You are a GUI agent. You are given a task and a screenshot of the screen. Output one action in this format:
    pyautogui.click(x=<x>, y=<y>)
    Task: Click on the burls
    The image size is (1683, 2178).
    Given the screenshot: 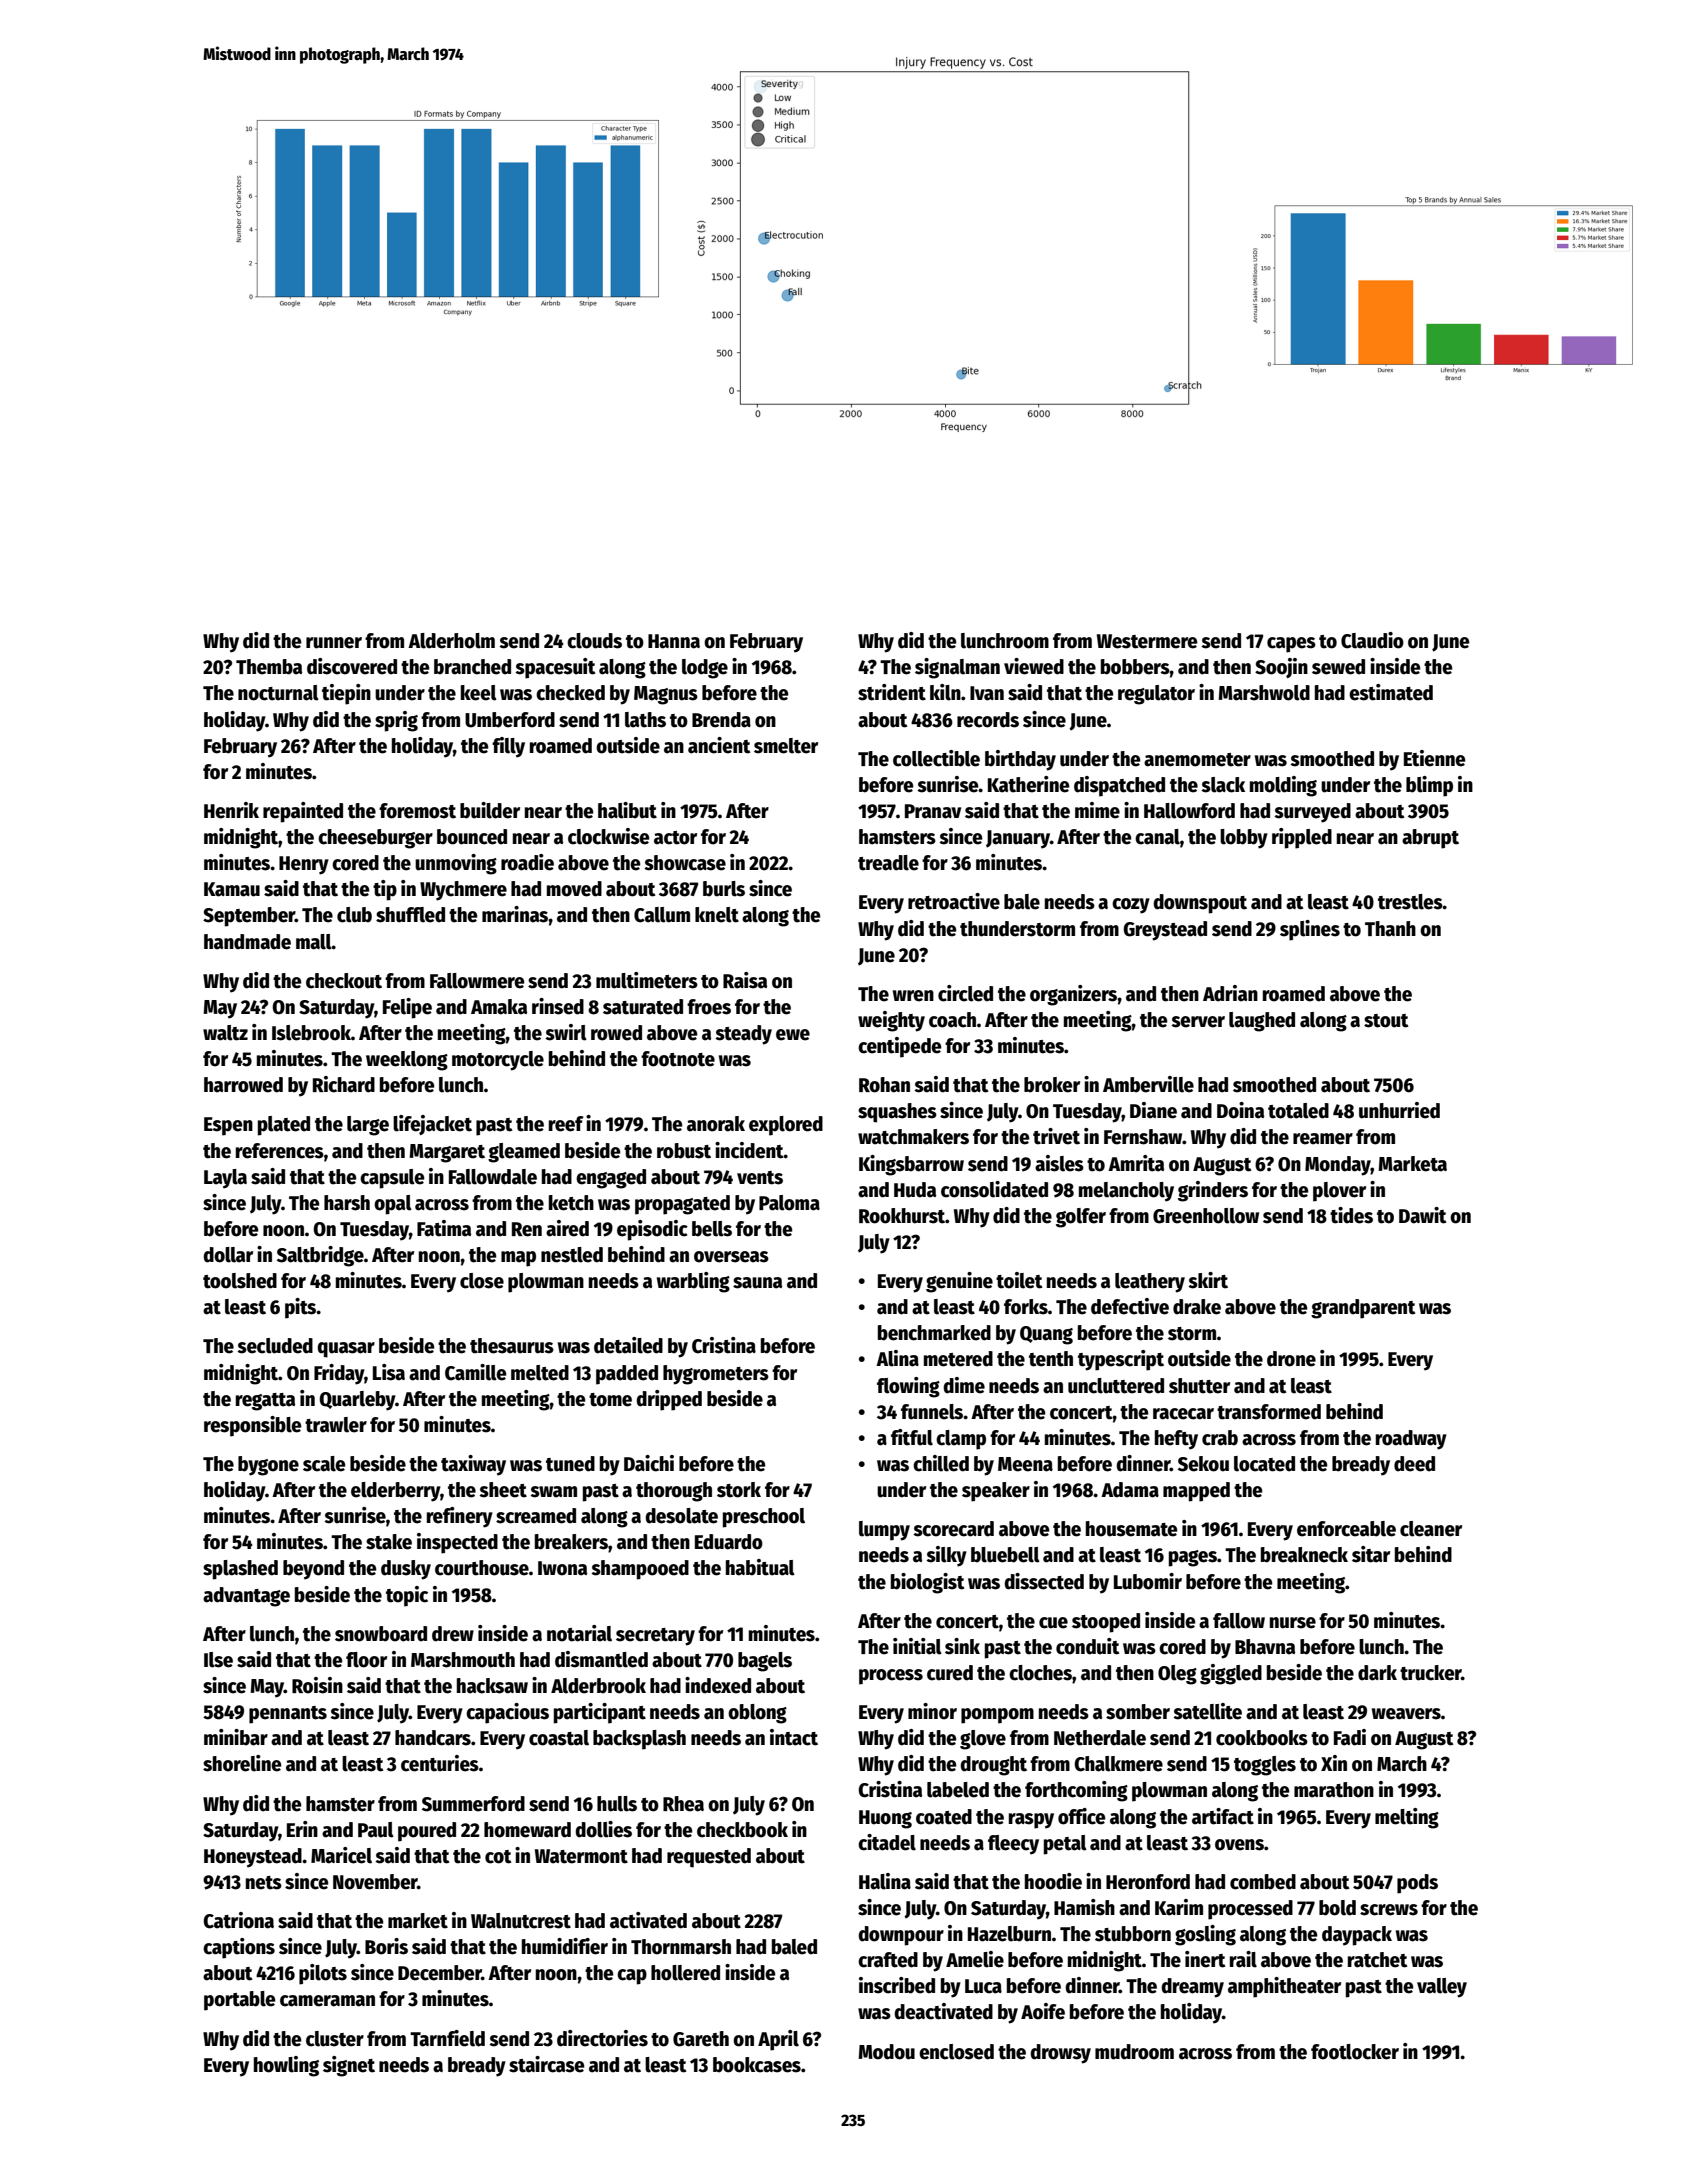 What is the action you would take?
    pyautogui.click(x=724, y=889)
